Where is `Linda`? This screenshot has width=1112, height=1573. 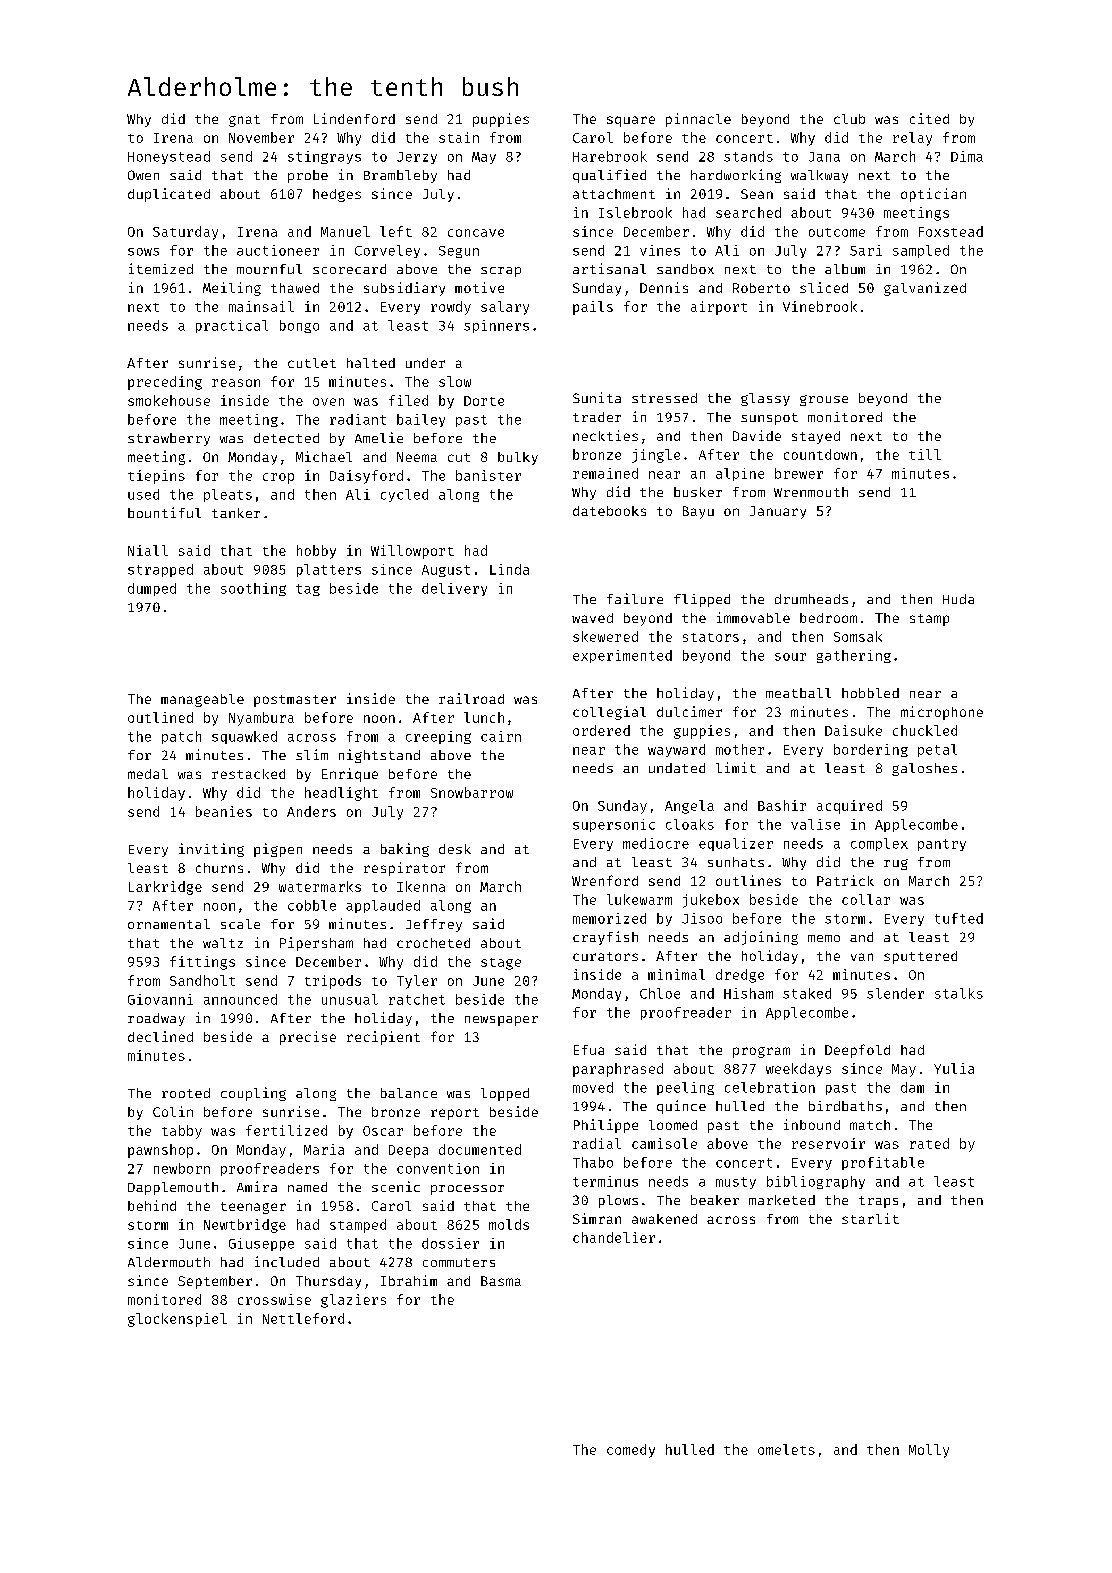
Linda is located at coordinates (509, 569).
